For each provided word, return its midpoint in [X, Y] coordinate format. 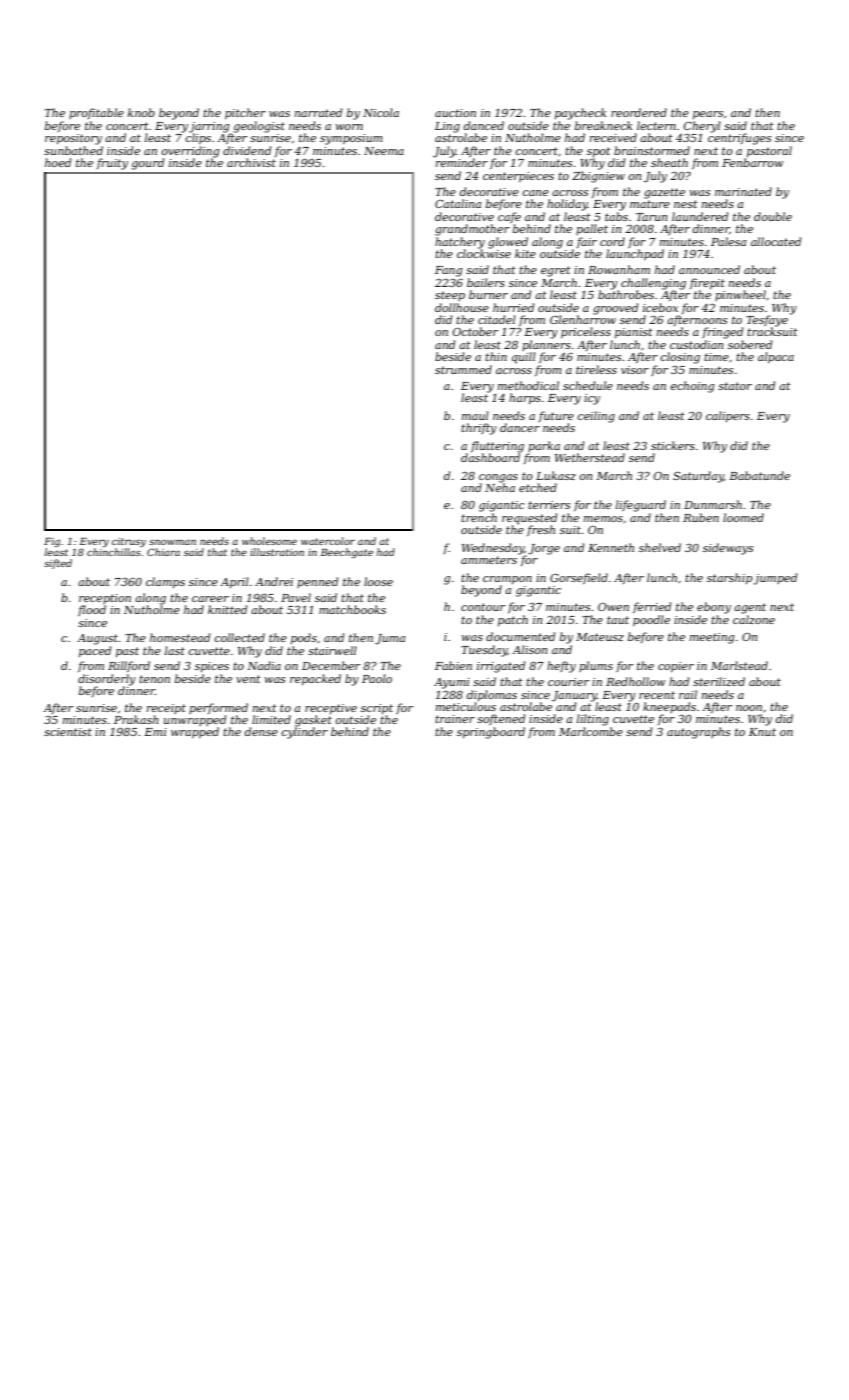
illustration [277, 552]
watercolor [328, 541]
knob [141, 112]
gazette [664, 193]
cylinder [304, 733]
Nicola [381, 112]
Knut [762, 732]
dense [261, 731]
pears [708, 115]
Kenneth [611, 547]
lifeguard [641, 506]
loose [378, 581]
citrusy [129, 542]
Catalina [458, 203]
